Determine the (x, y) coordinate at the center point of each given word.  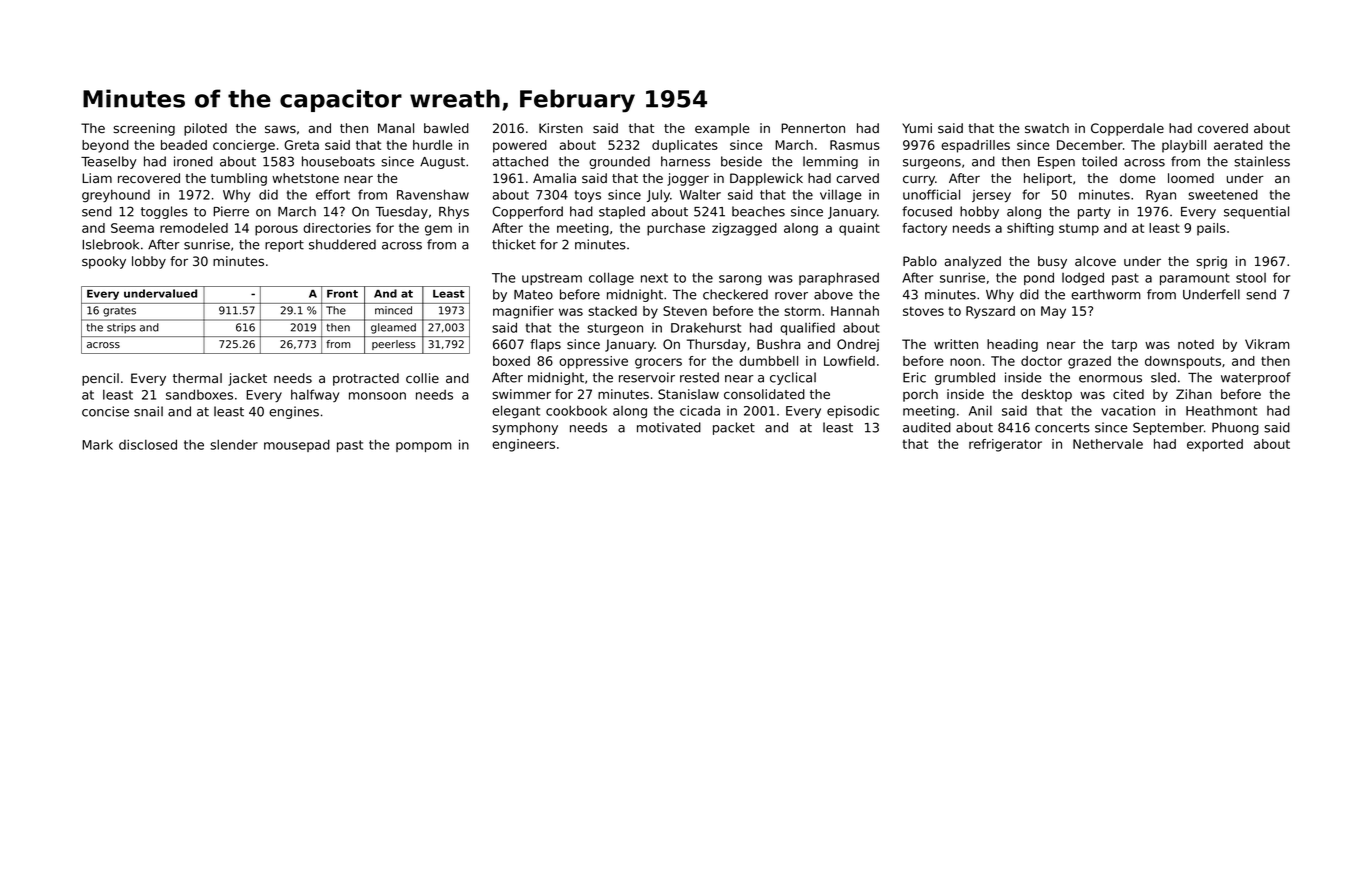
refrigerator (1005, 445)
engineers (523, 445)
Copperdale (1127, 129)
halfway (315, 395)
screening (144, 129)
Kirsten (561, 128)
